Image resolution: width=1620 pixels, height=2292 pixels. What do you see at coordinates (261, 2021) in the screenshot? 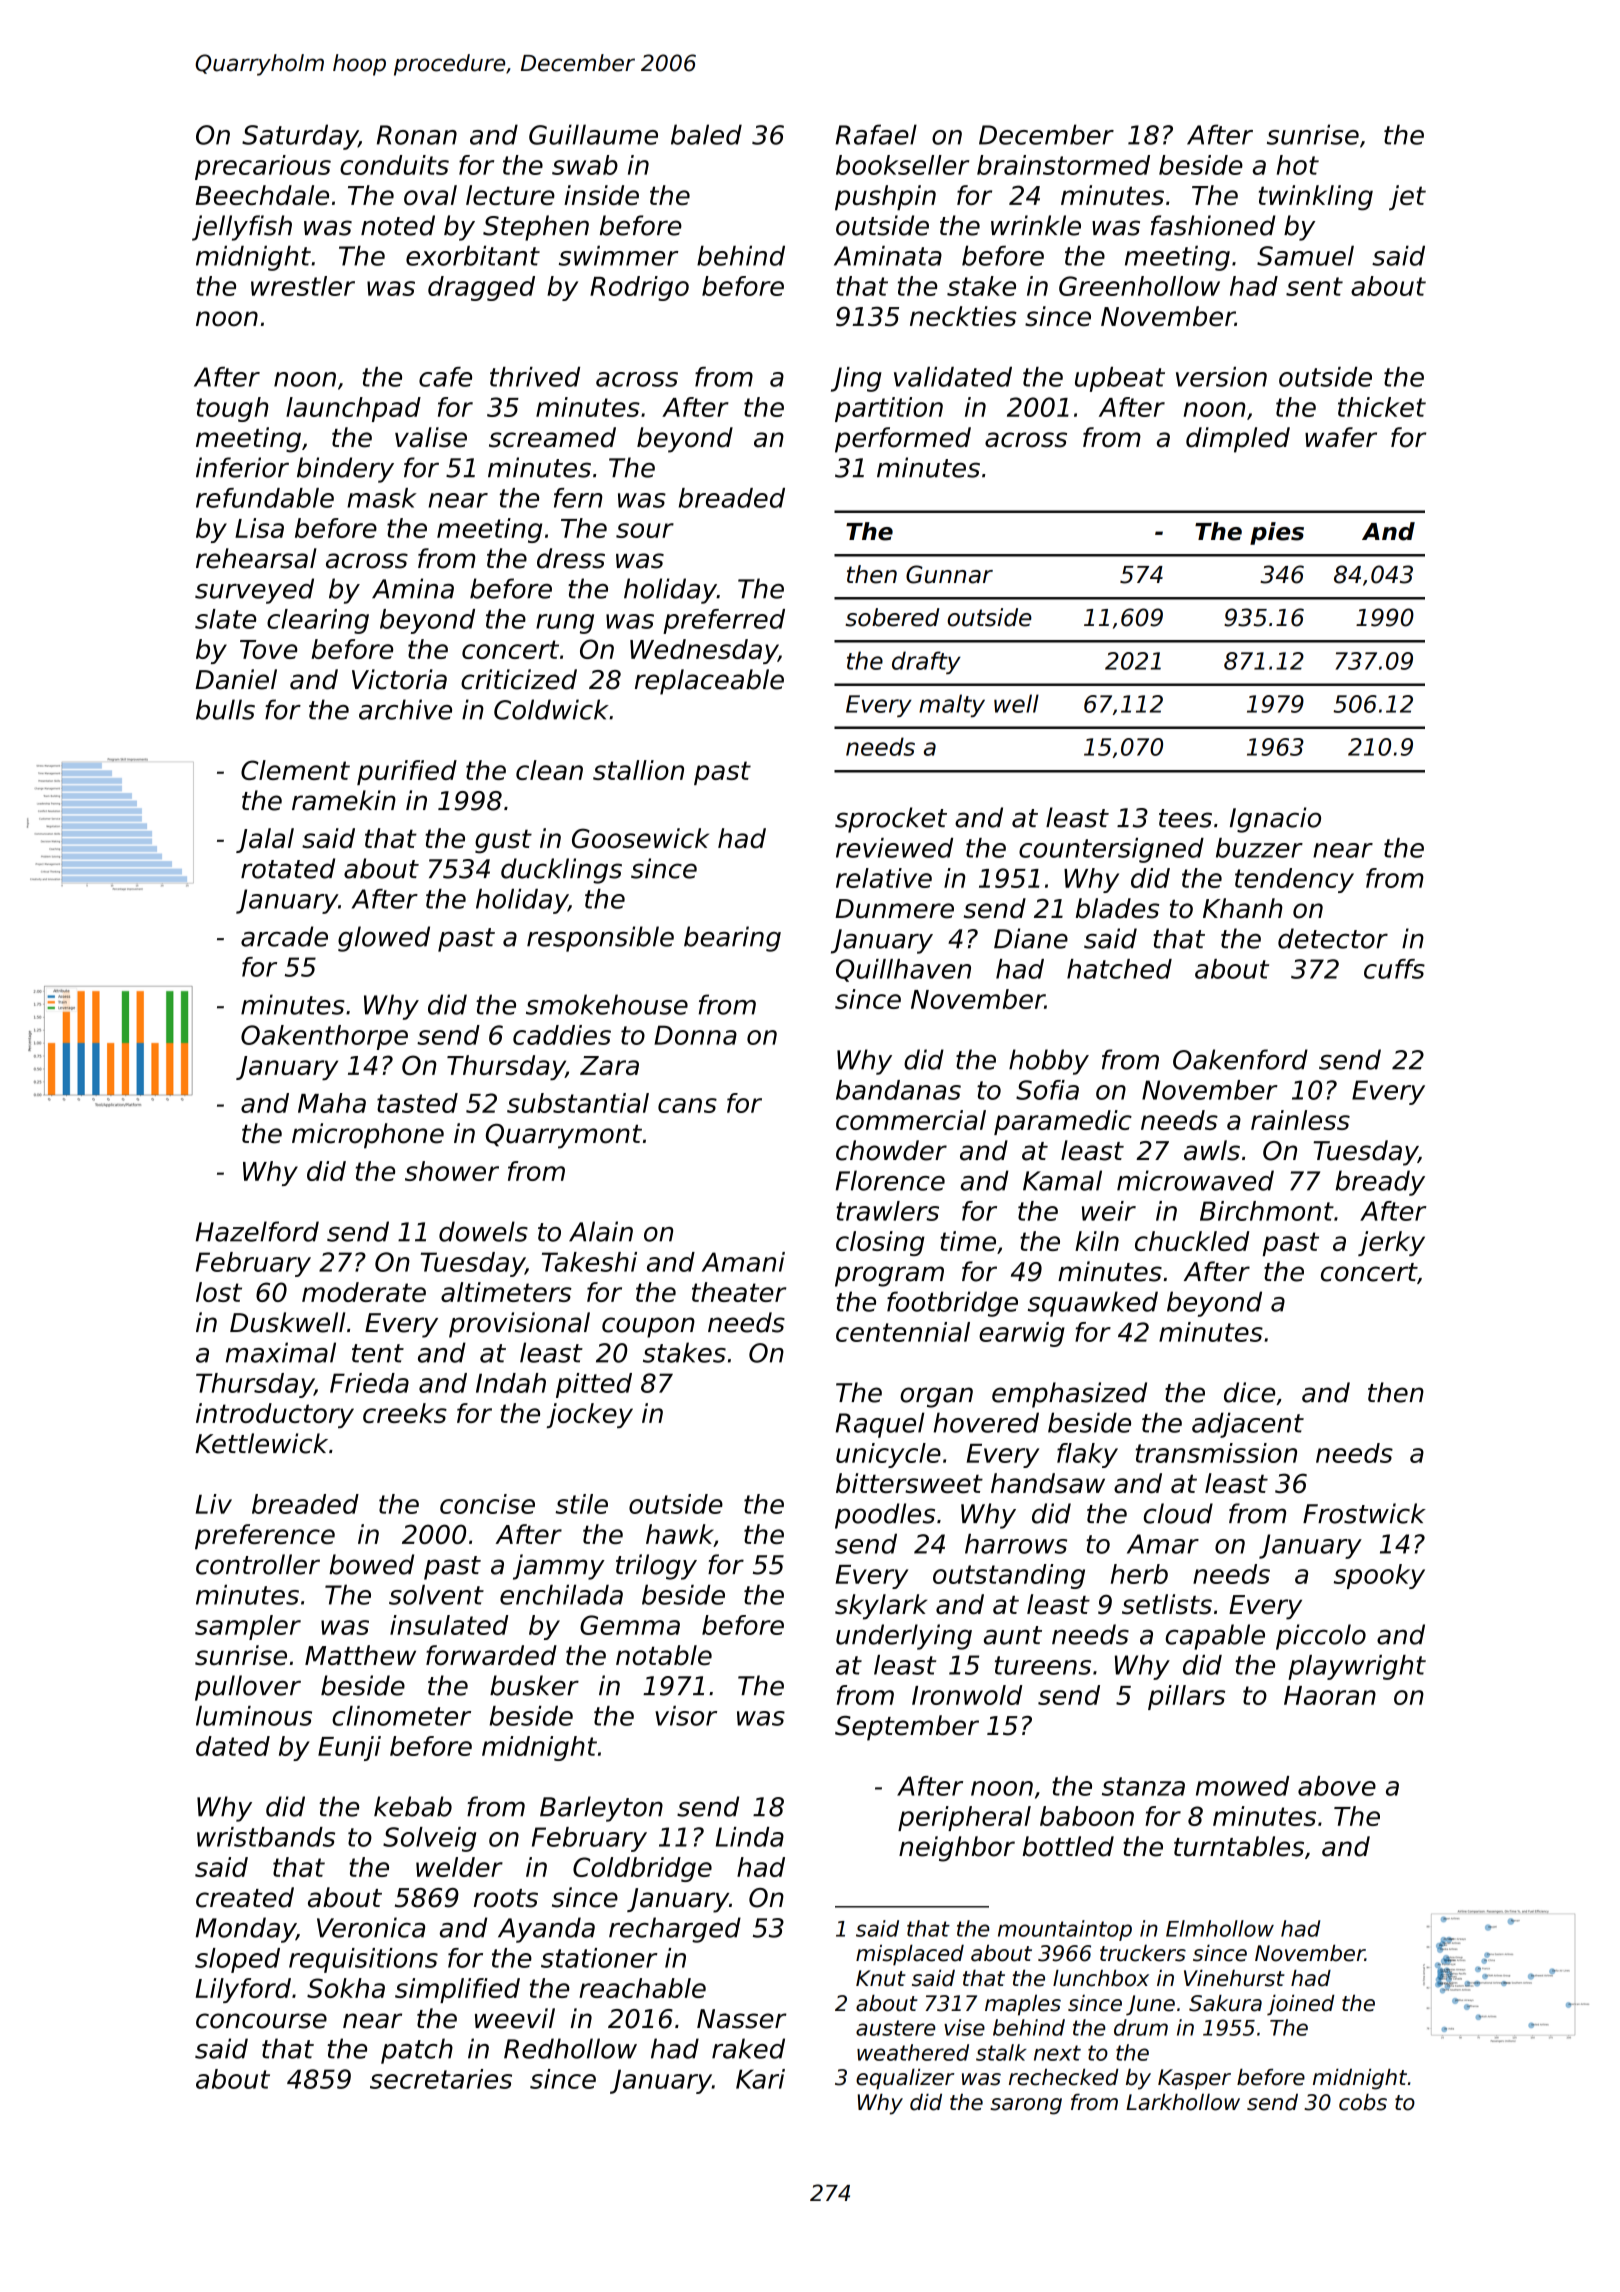
I see `concourse` at bounding box center [261, 2021].
